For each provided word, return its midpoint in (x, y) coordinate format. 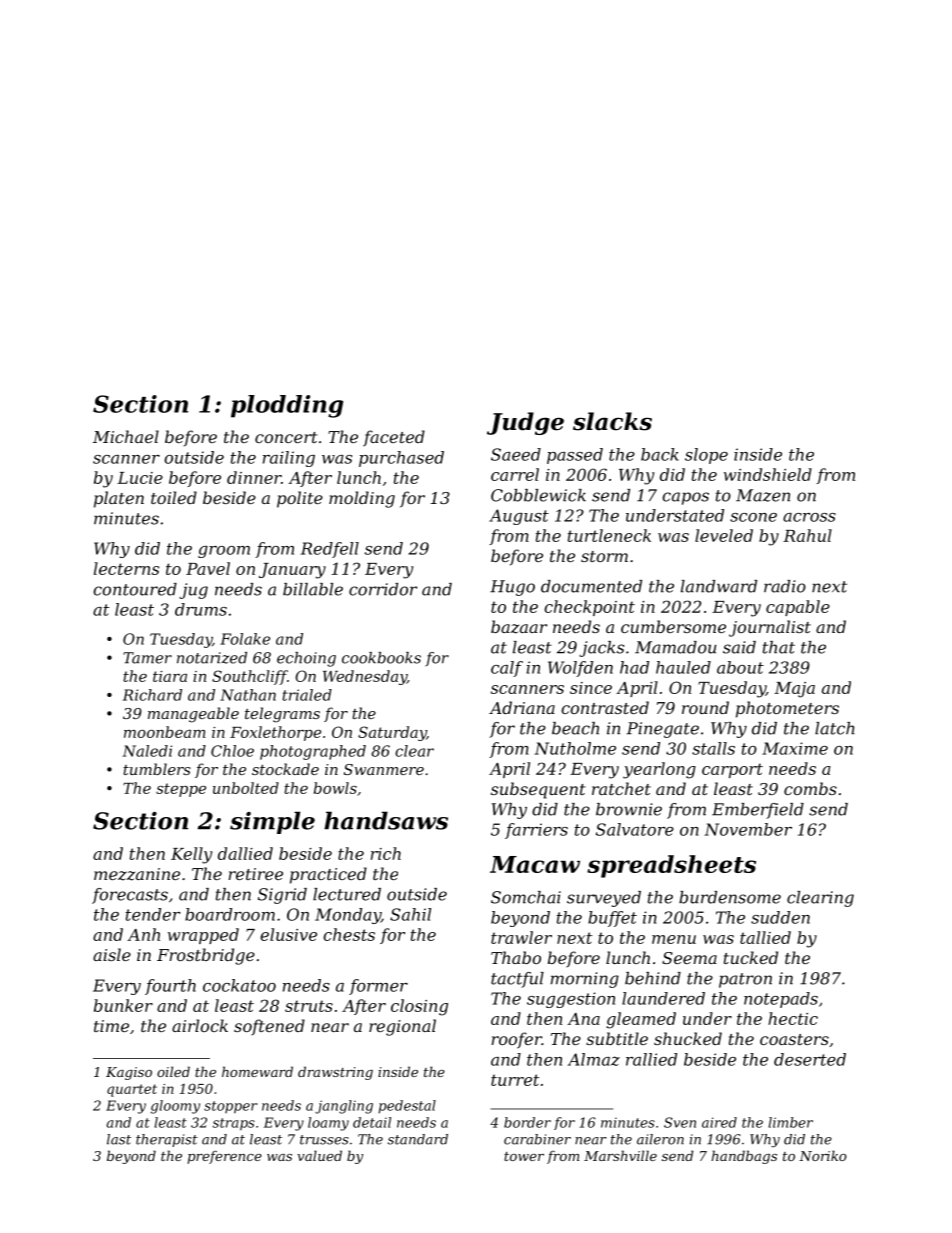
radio (785, 586)
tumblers (157, 769)
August (519, 517)
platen (119, 499)
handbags (744, 1157)
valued (319, 1155)
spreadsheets (671, 866)
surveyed (604, 899)
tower (524, 1156)
